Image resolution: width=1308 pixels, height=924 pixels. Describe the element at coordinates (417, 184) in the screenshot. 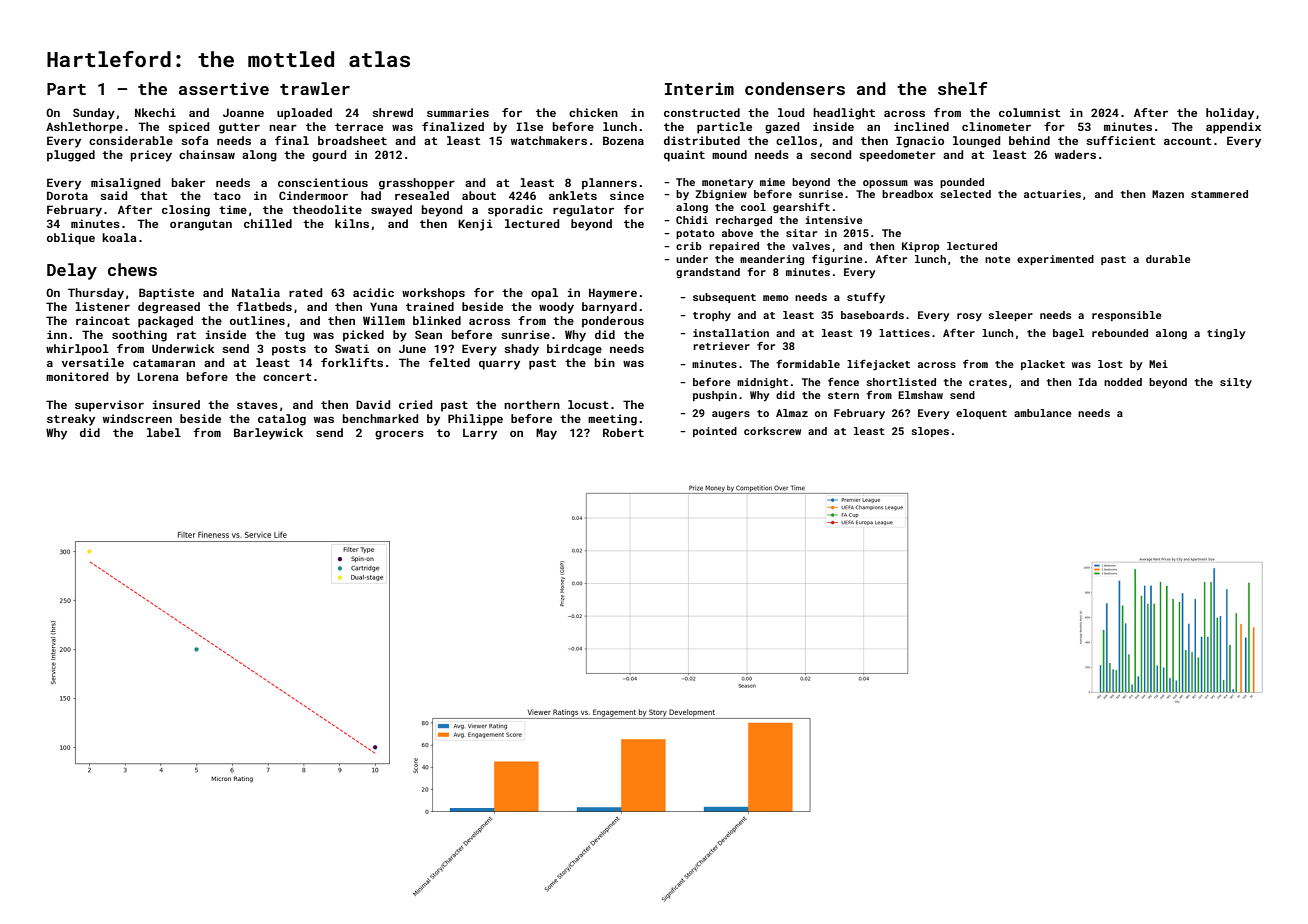

I see `grasshopper` at that location.
